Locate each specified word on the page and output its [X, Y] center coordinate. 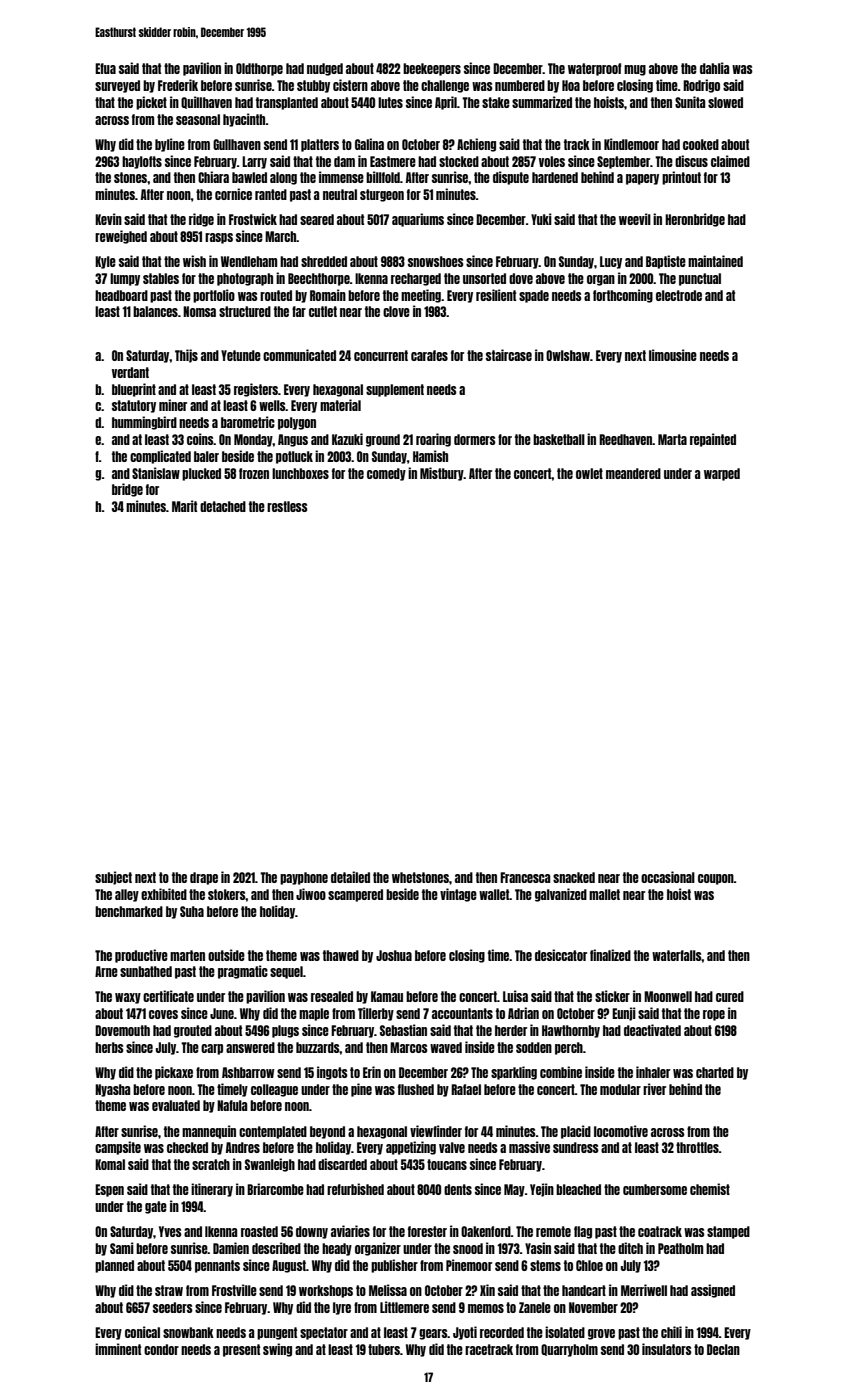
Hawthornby [571, 1031]
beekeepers [432, 69]
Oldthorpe [259, 69]
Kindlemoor [631, 144]
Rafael [466, 1089]
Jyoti [465, 1333]
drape [204, 878]
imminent [118, 1349]
